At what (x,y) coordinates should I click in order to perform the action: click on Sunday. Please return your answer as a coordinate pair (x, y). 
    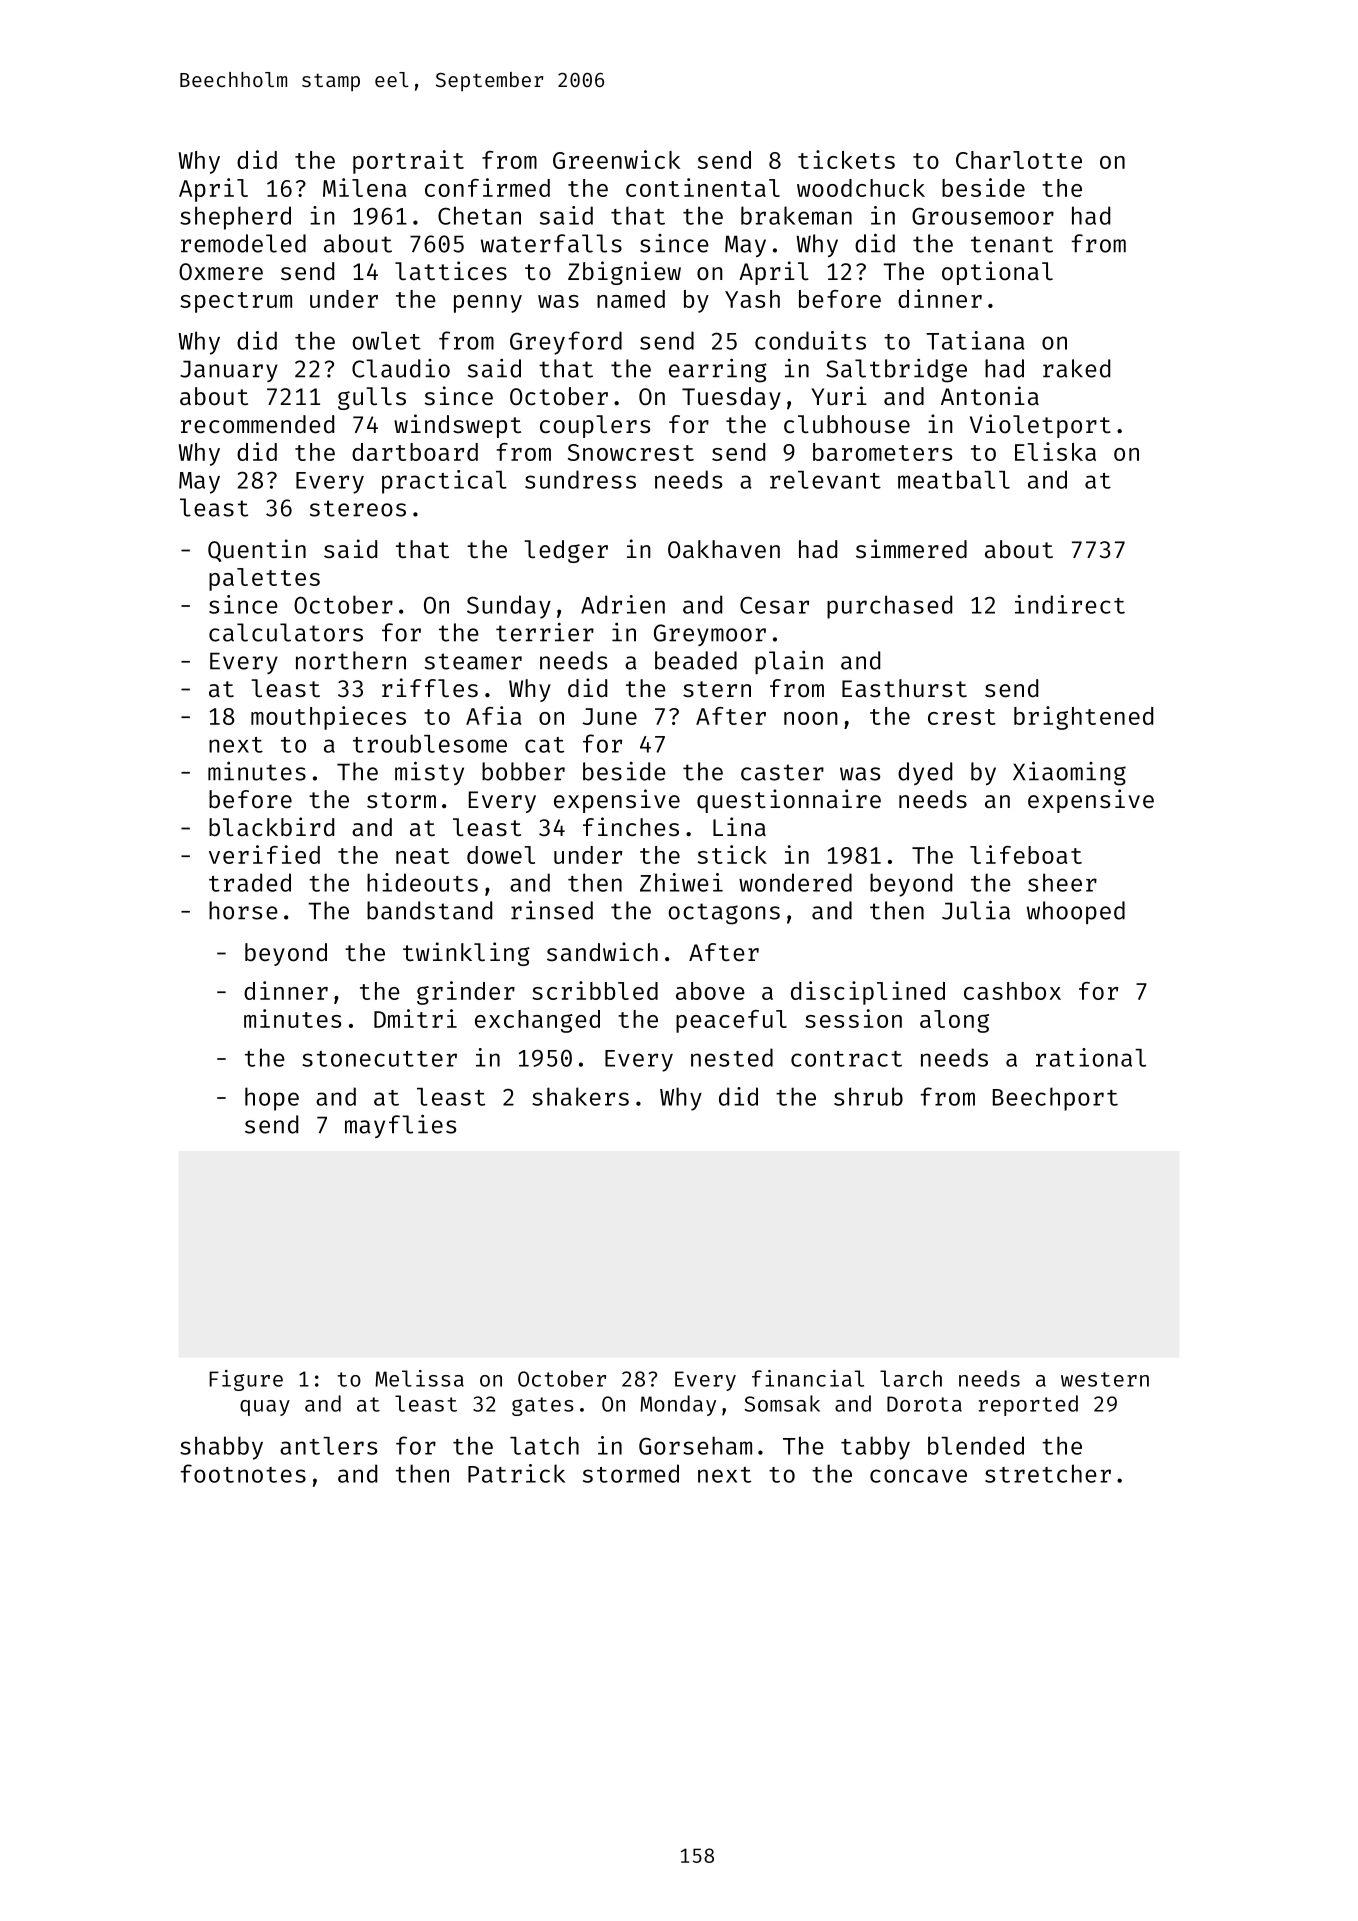
    Looking at the image, I should click on (509, 607).
